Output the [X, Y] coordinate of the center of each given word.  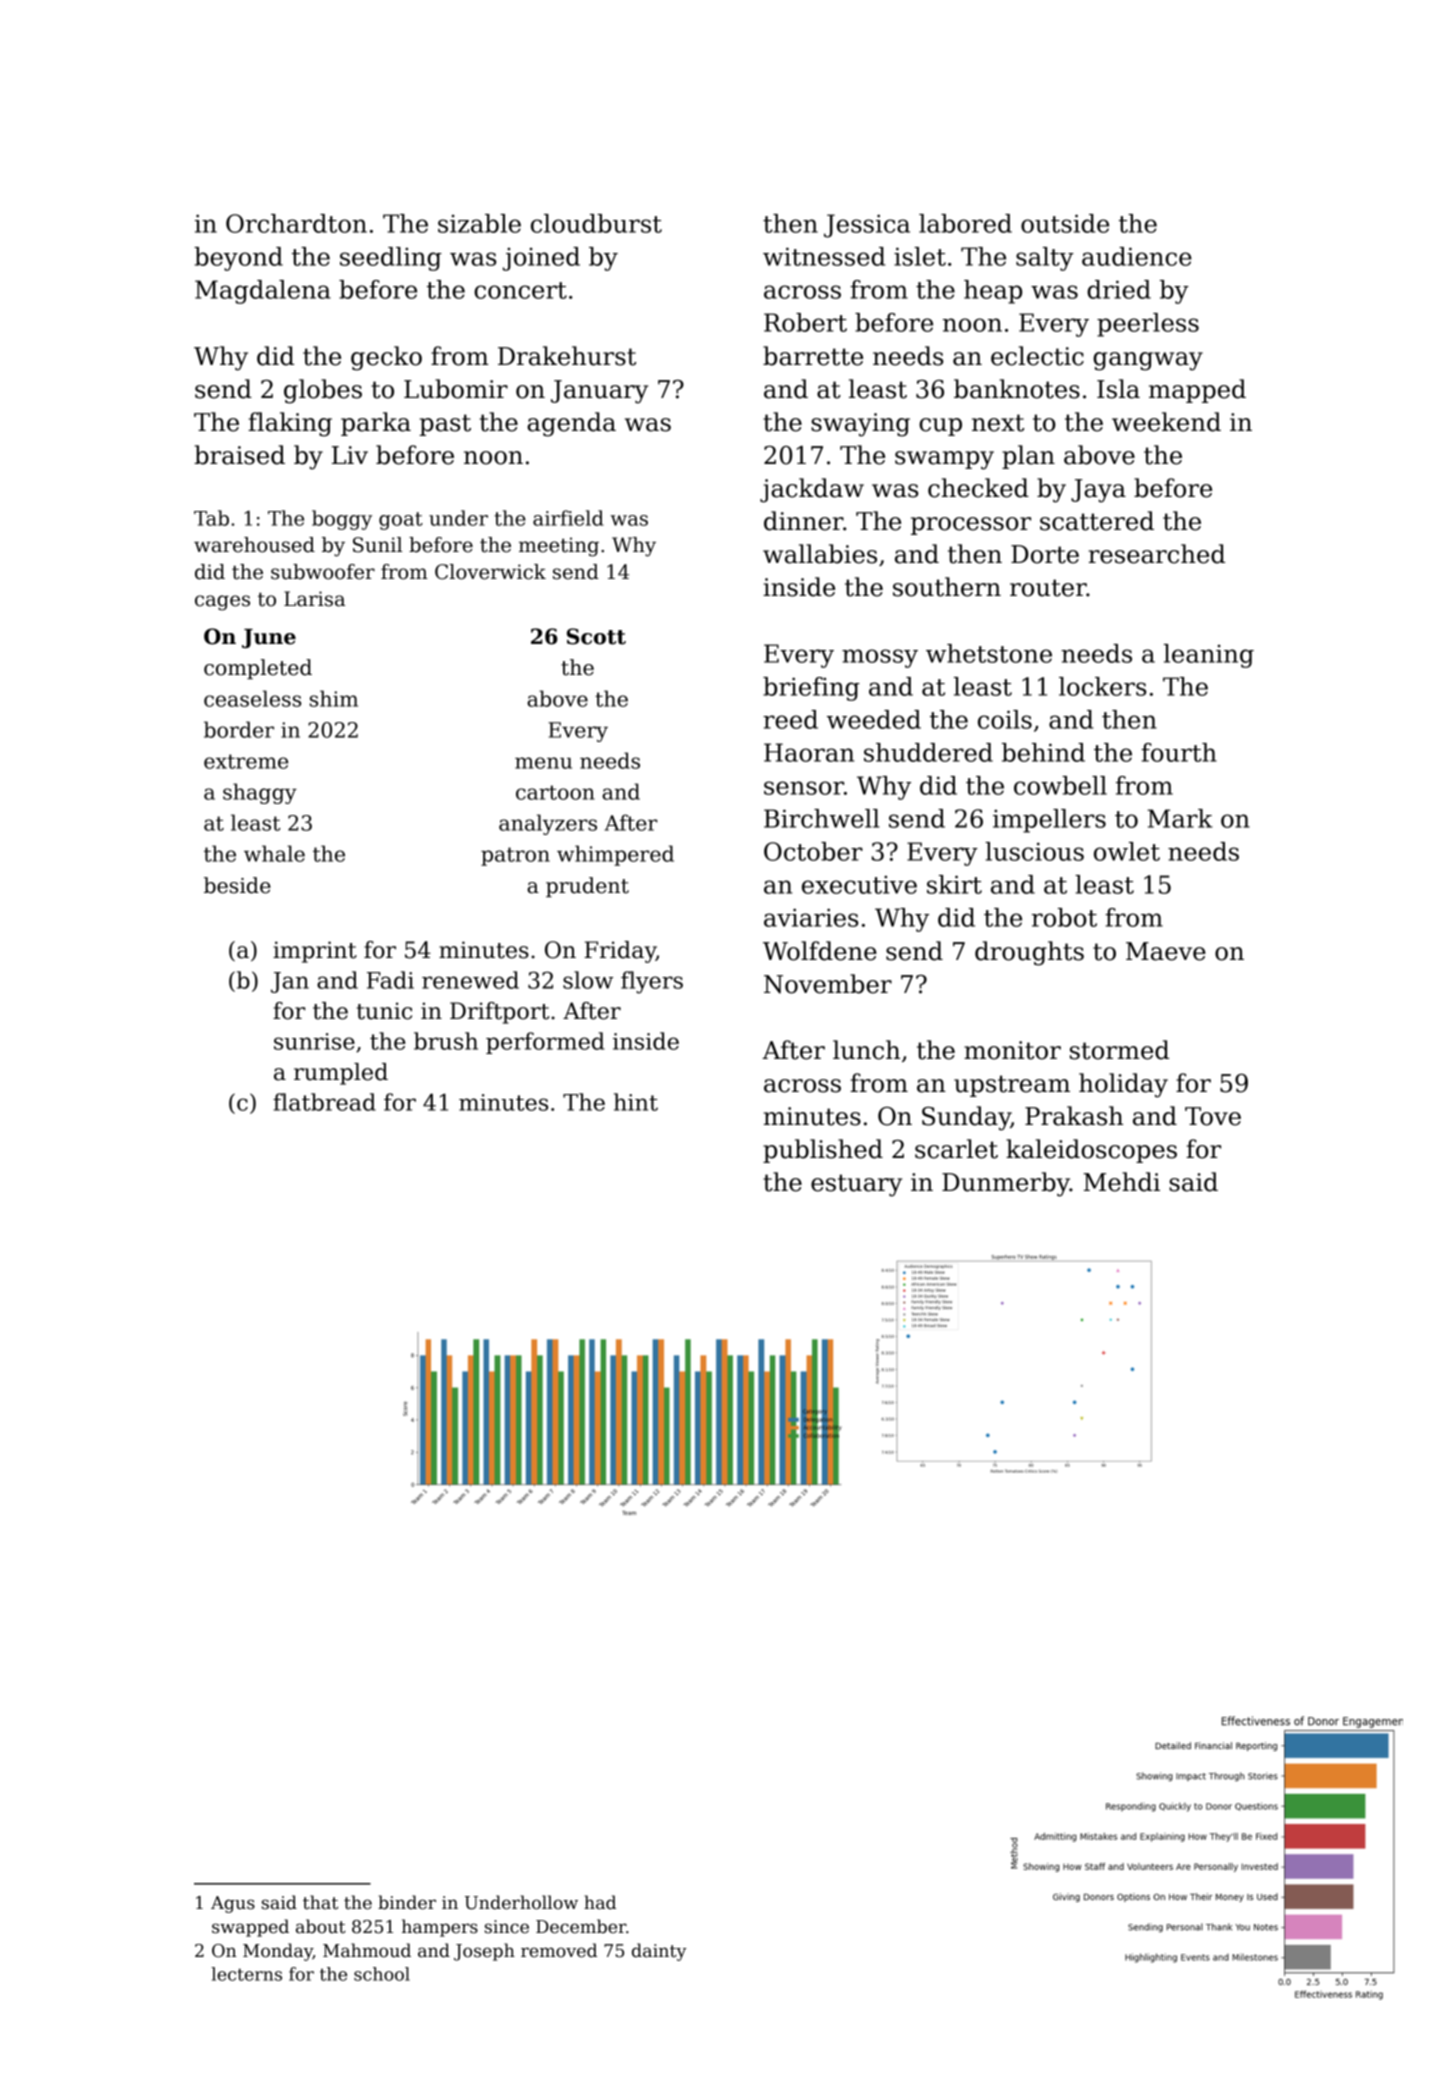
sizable [479, 223]
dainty [659, 1952]
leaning [1209, 656]
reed [790, 719]
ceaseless [252, 698]
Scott [596, 636]
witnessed [824, 256]
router [1048, 588]
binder [407, 1902]
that [320, 1902]
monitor [1012, 1050]
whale [274, 853]
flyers [652, 982]
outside [1065, 223]
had [600, 1902]
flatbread [324, 1102]
